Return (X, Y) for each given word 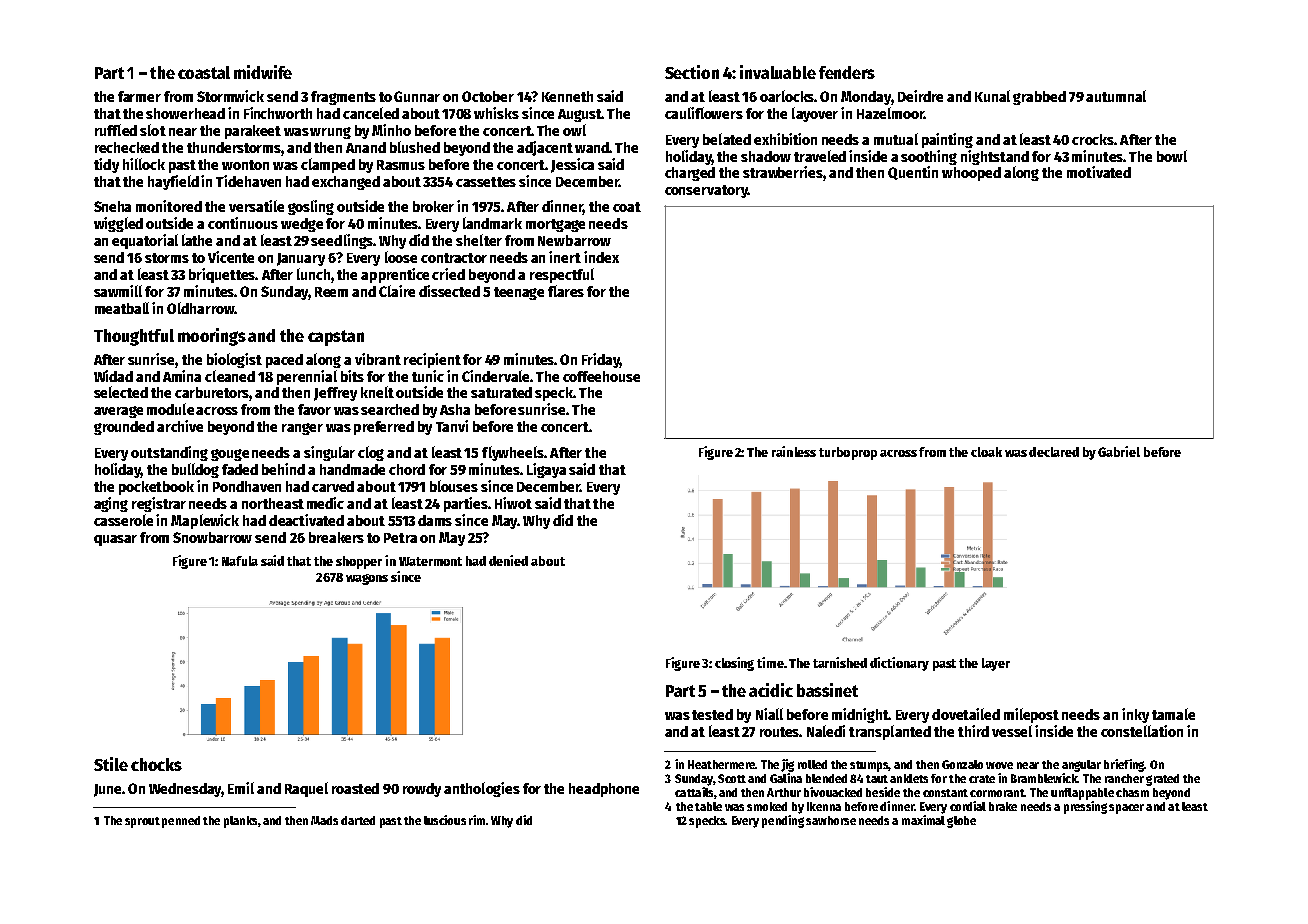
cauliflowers (704, 113)
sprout (142, 822)
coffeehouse (601, 376)
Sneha (112, 206)
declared (1054, 452)
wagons (367, 579)
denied (508, 560)
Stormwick (230, 96)
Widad (113, 376)
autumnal (1116, 96)
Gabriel (1119, 451)
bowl (1172, 156)
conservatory (706, 191)
